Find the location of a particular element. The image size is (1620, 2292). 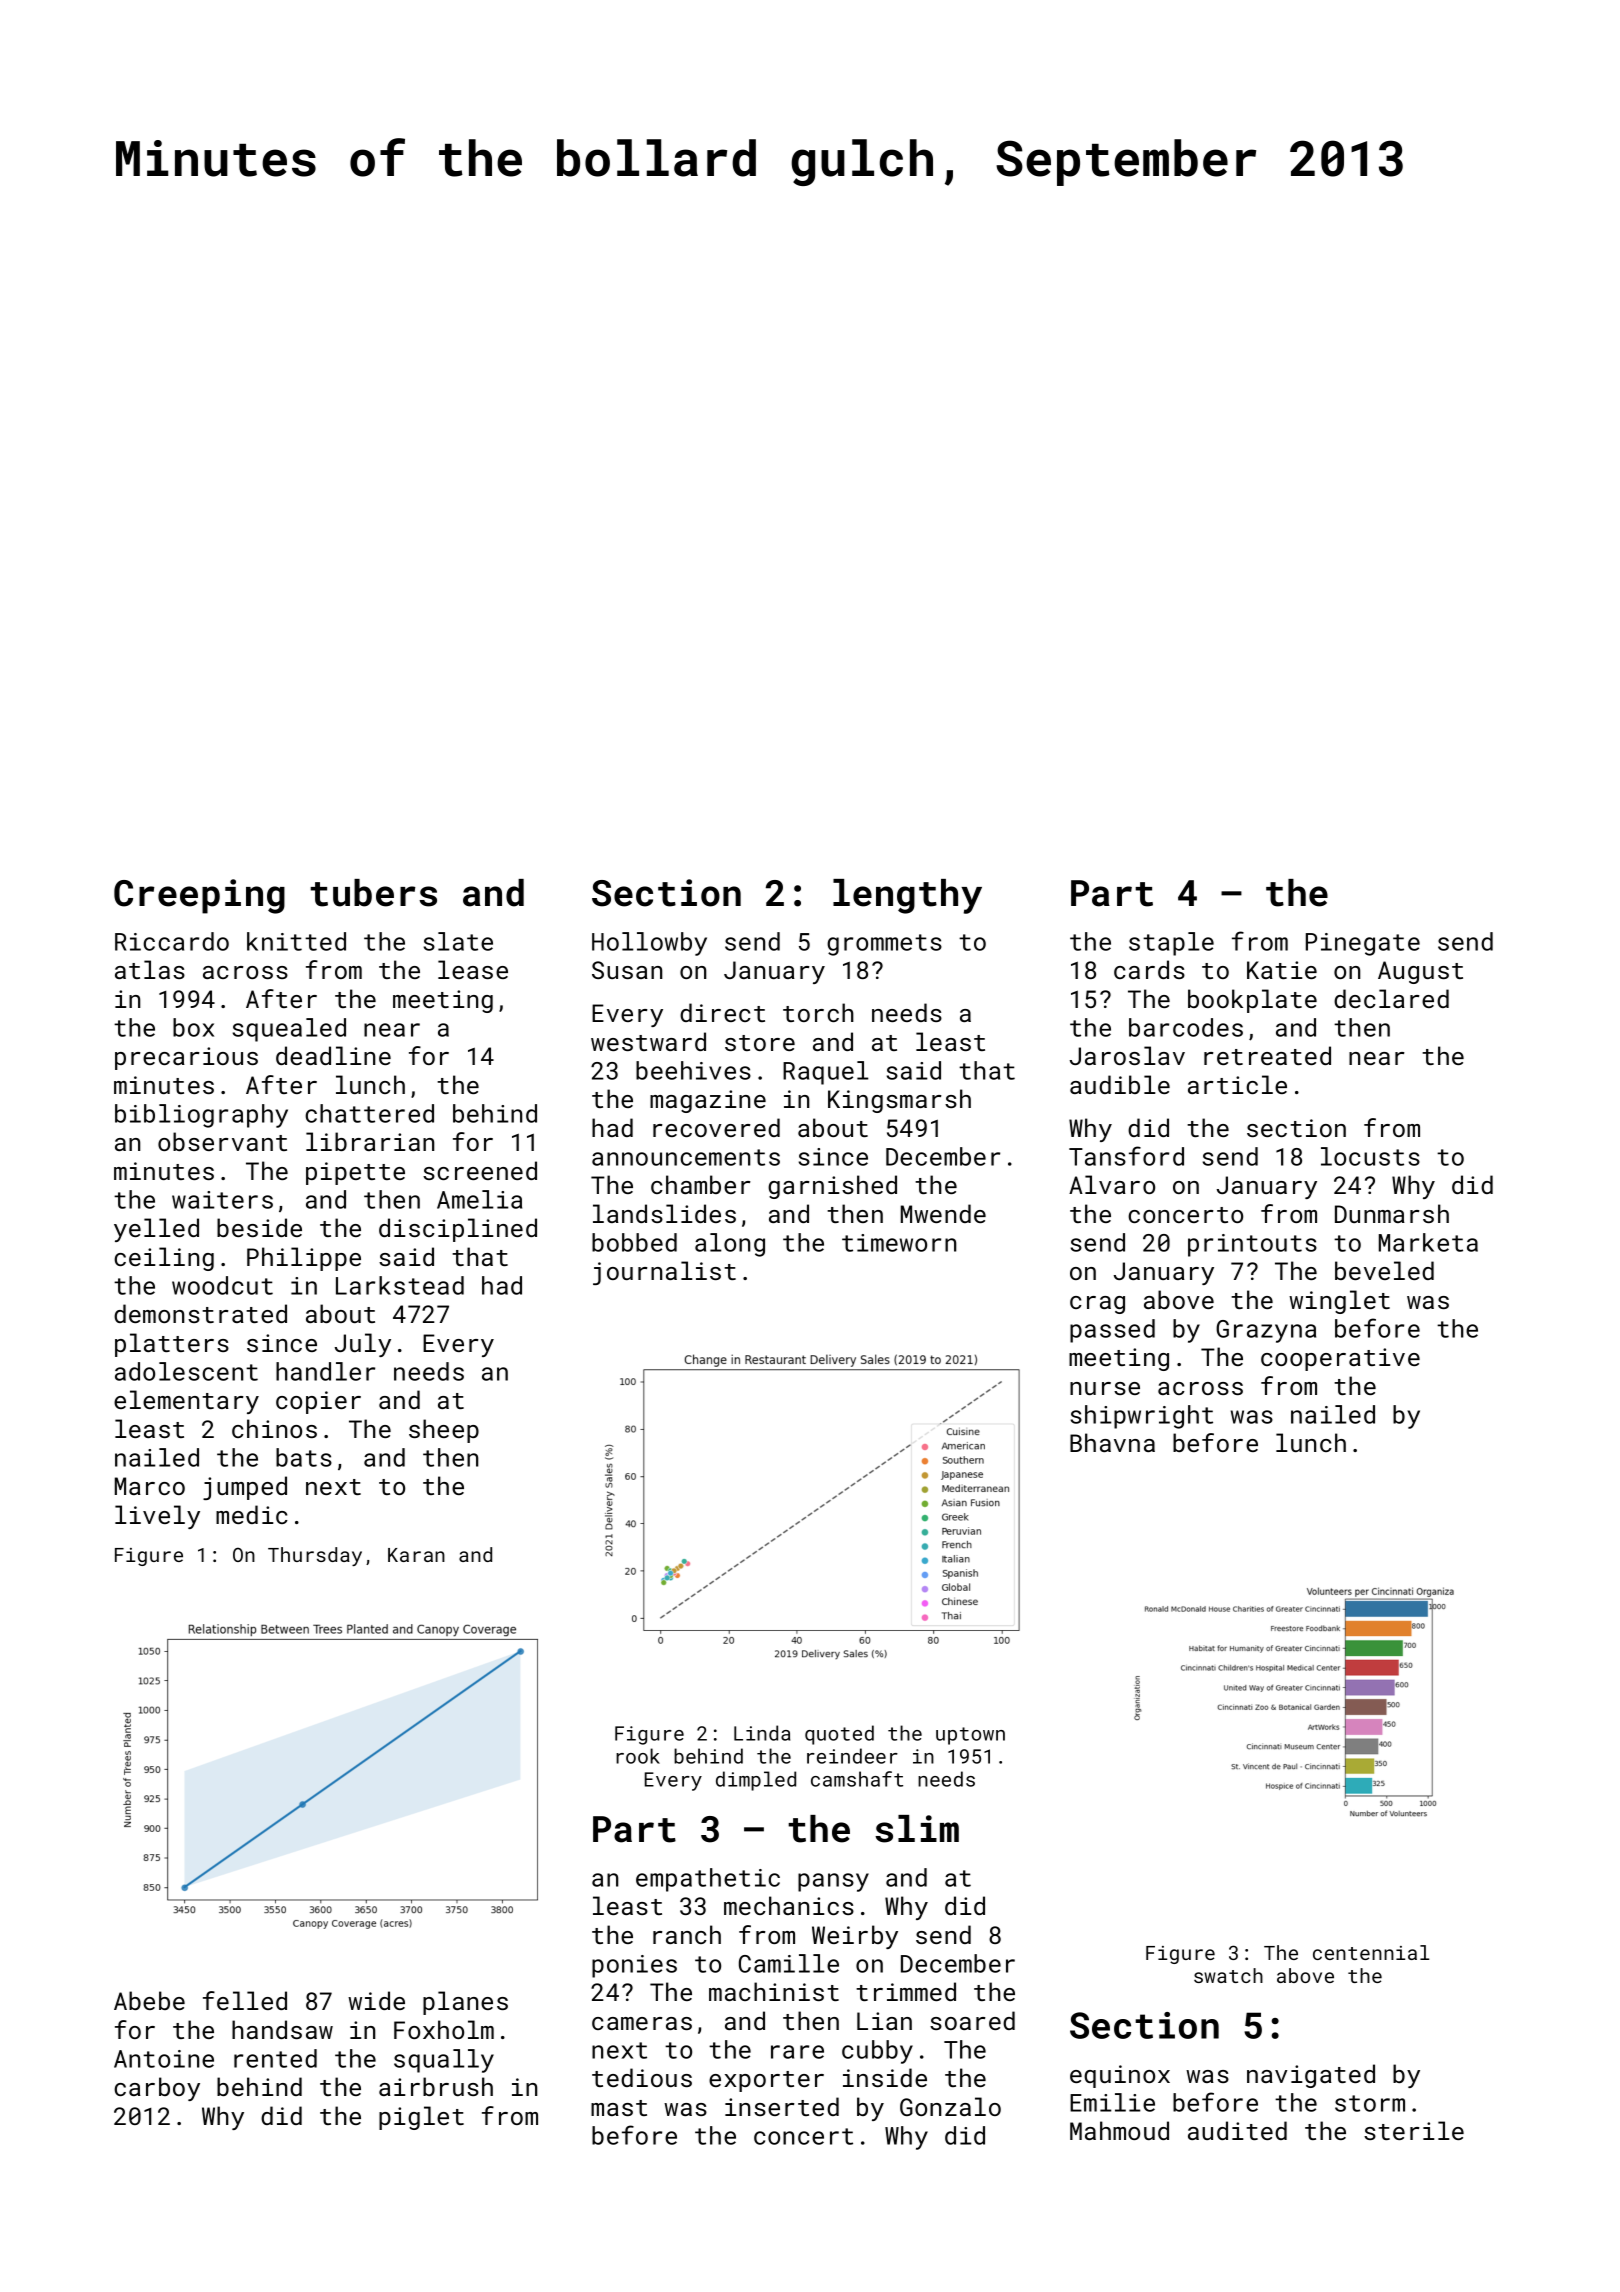

wide is located at coordinates (376, 2000).
